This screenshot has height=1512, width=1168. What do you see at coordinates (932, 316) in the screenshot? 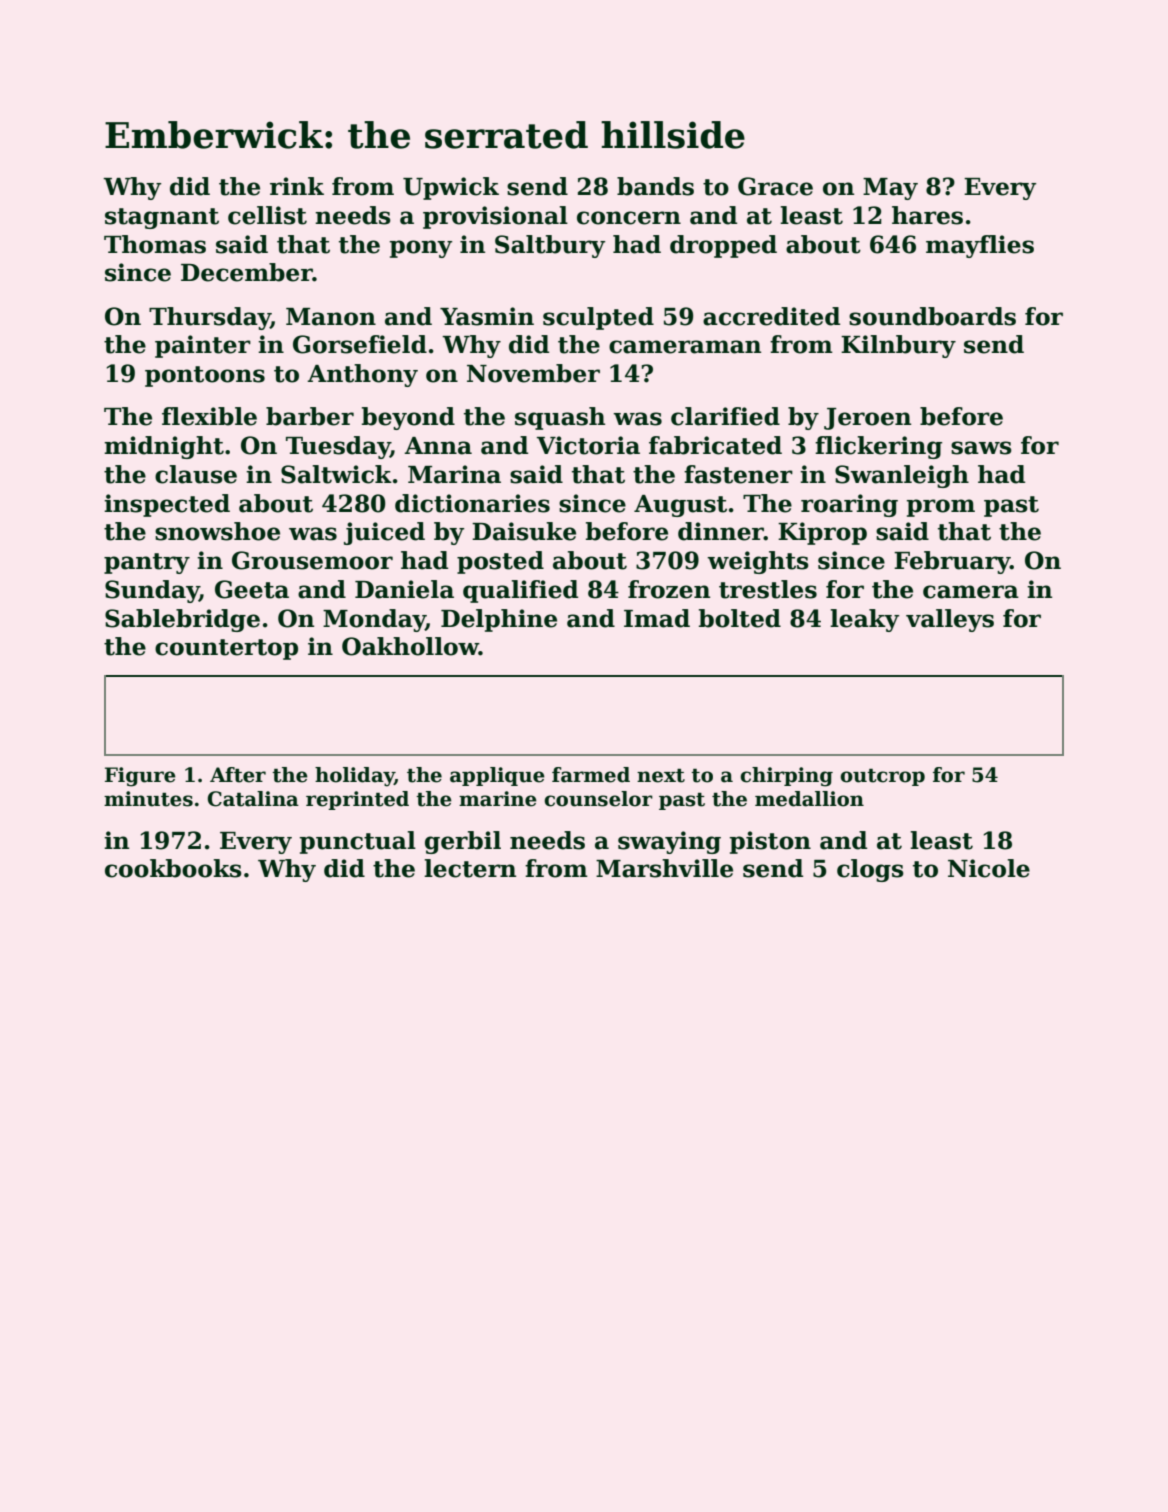
I see `soundboards` at bounding box center [932, 316].
